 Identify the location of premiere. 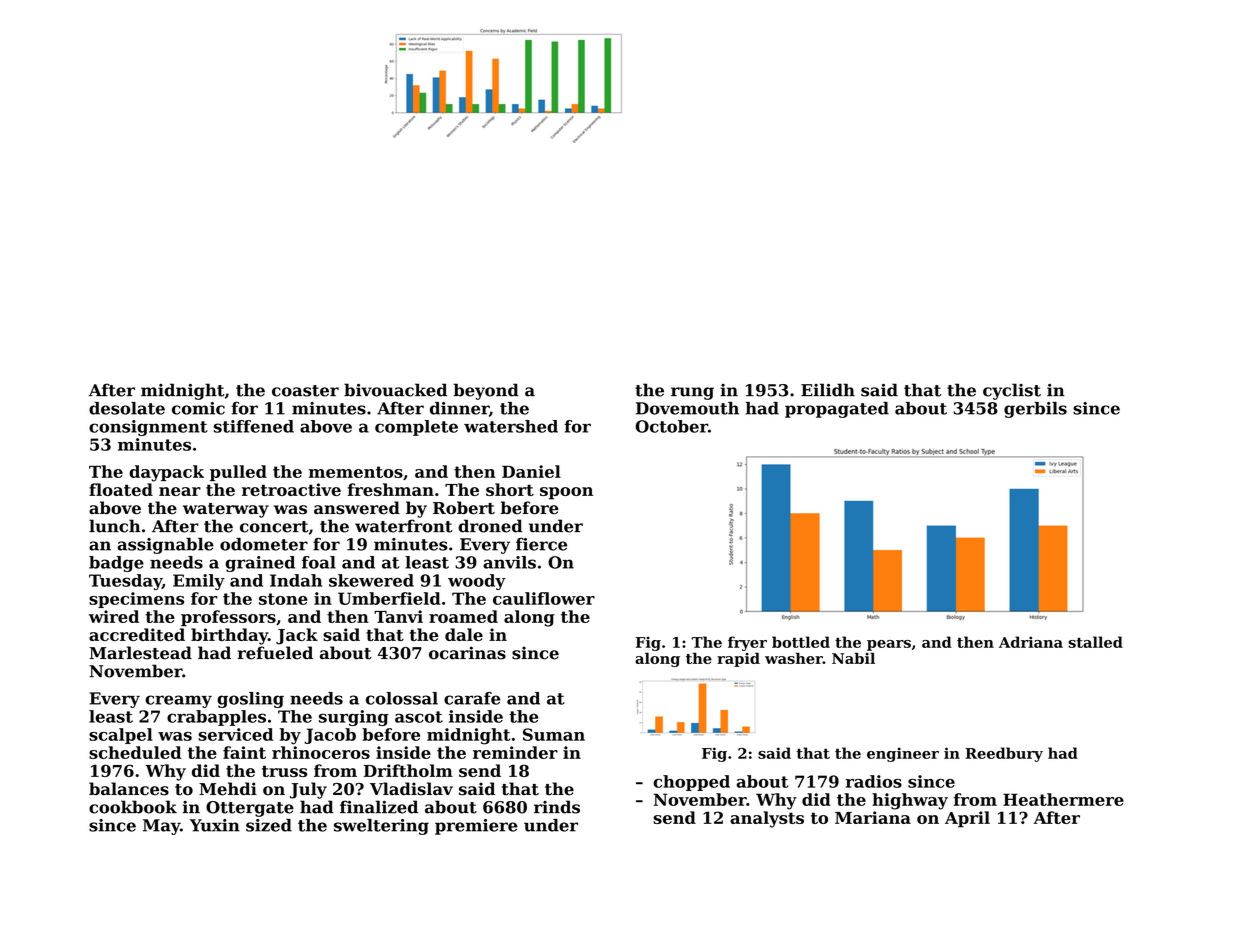
(476, 827).
